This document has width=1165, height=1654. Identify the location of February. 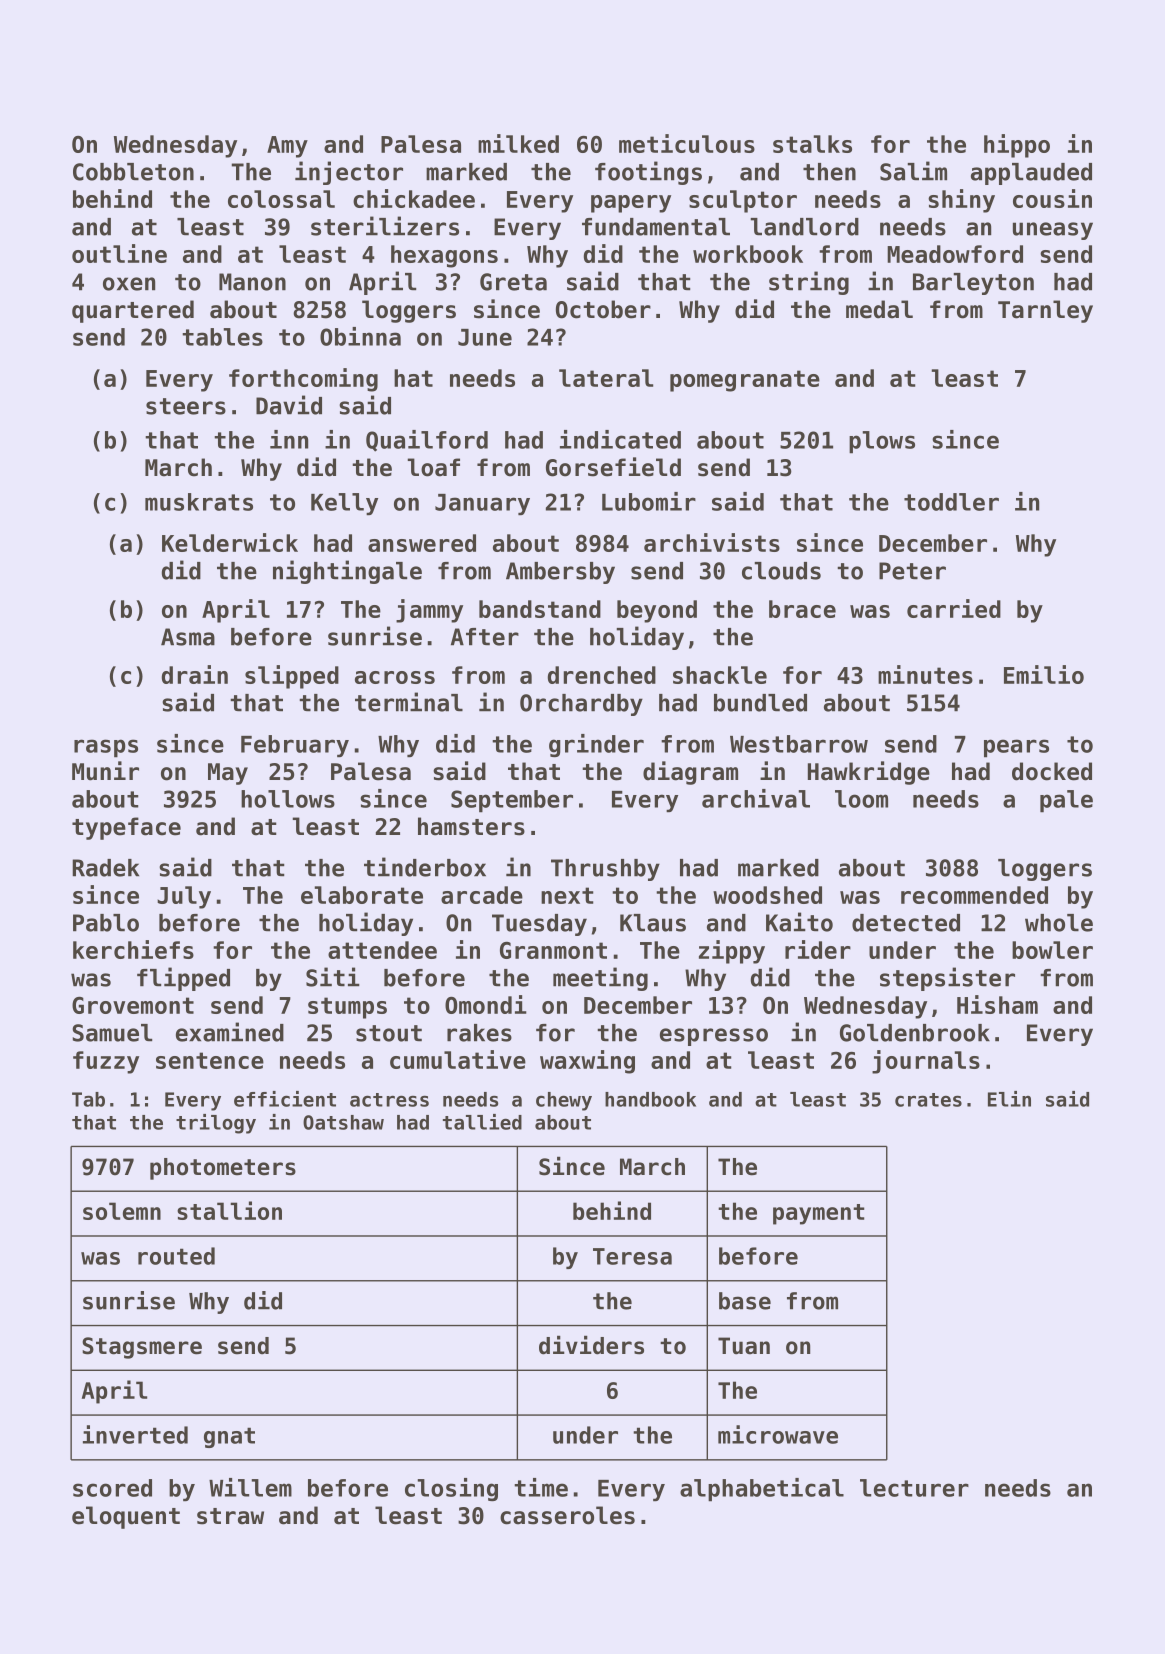
(295, 746).
